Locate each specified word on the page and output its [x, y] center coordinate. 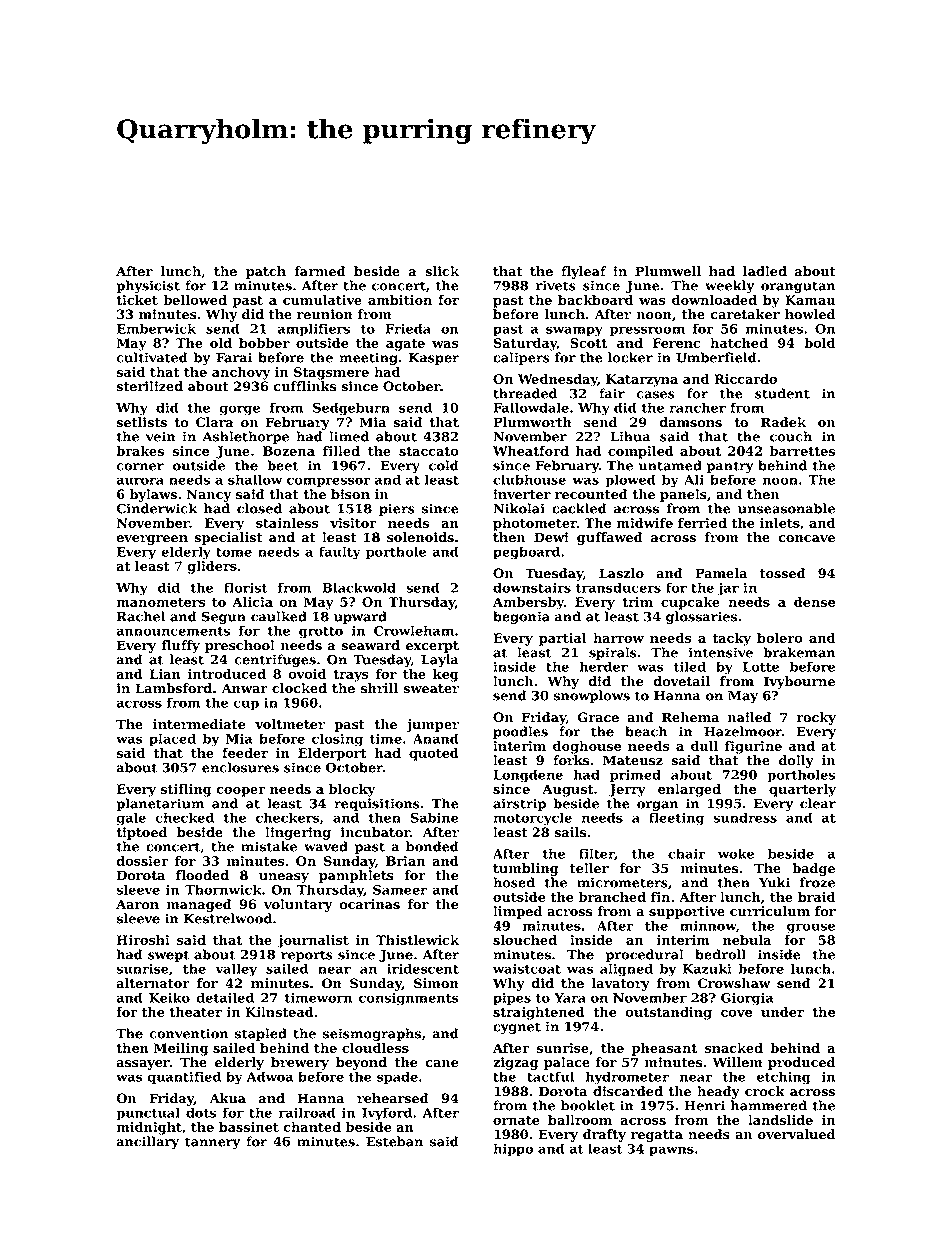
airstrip [519, 804]
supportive [687, 912]
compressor [329, 482]
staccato [429, 451]
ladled [765, 271]
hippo [513, 1150]
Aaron [137, 904]
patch [266, 272]
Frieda [408, 328]
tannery [212, 1143]
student [782, 393]
